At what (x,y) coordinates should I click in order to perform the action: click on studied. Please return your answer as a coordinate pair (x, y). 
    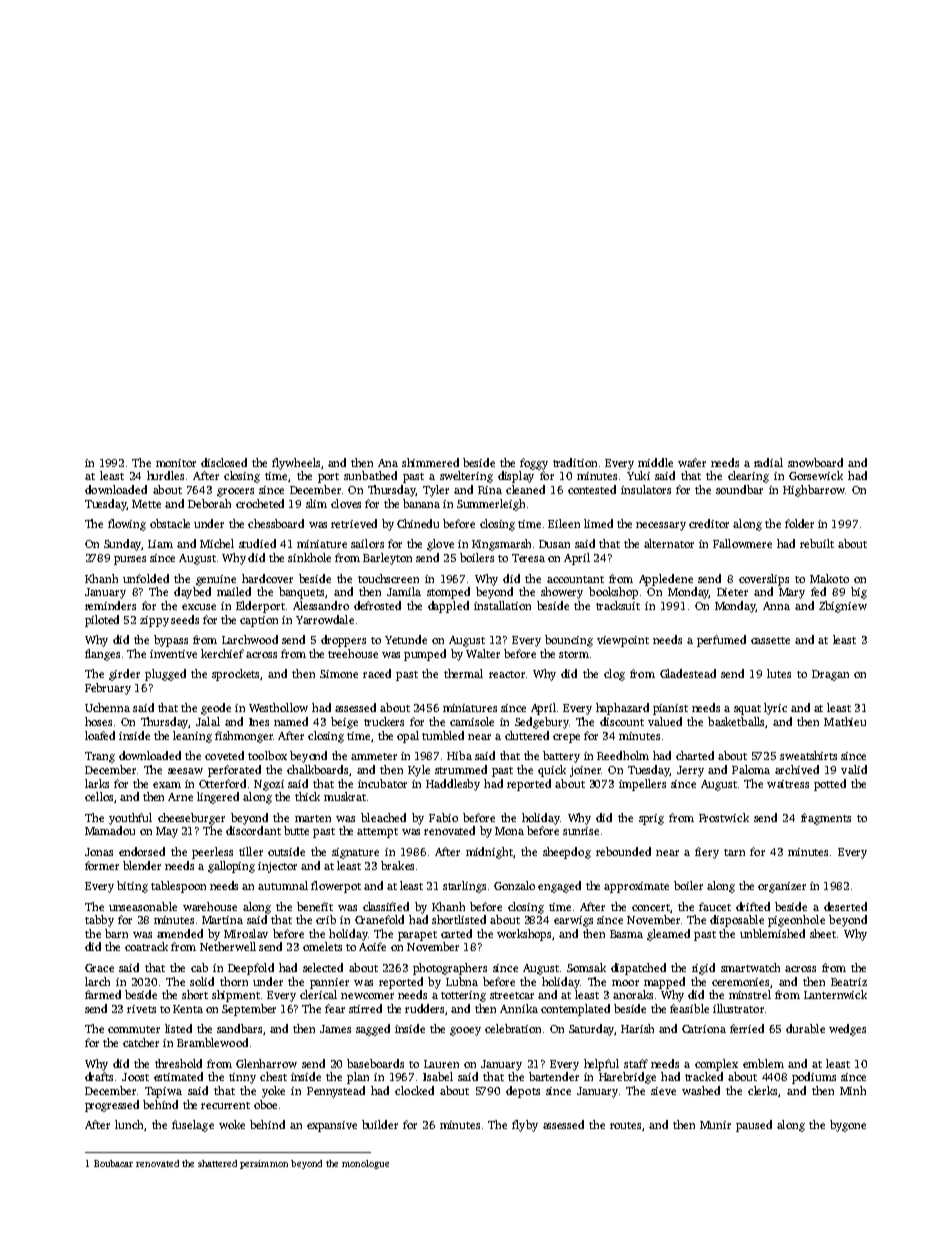
    Looking at the image, I should click on (257, 543).
